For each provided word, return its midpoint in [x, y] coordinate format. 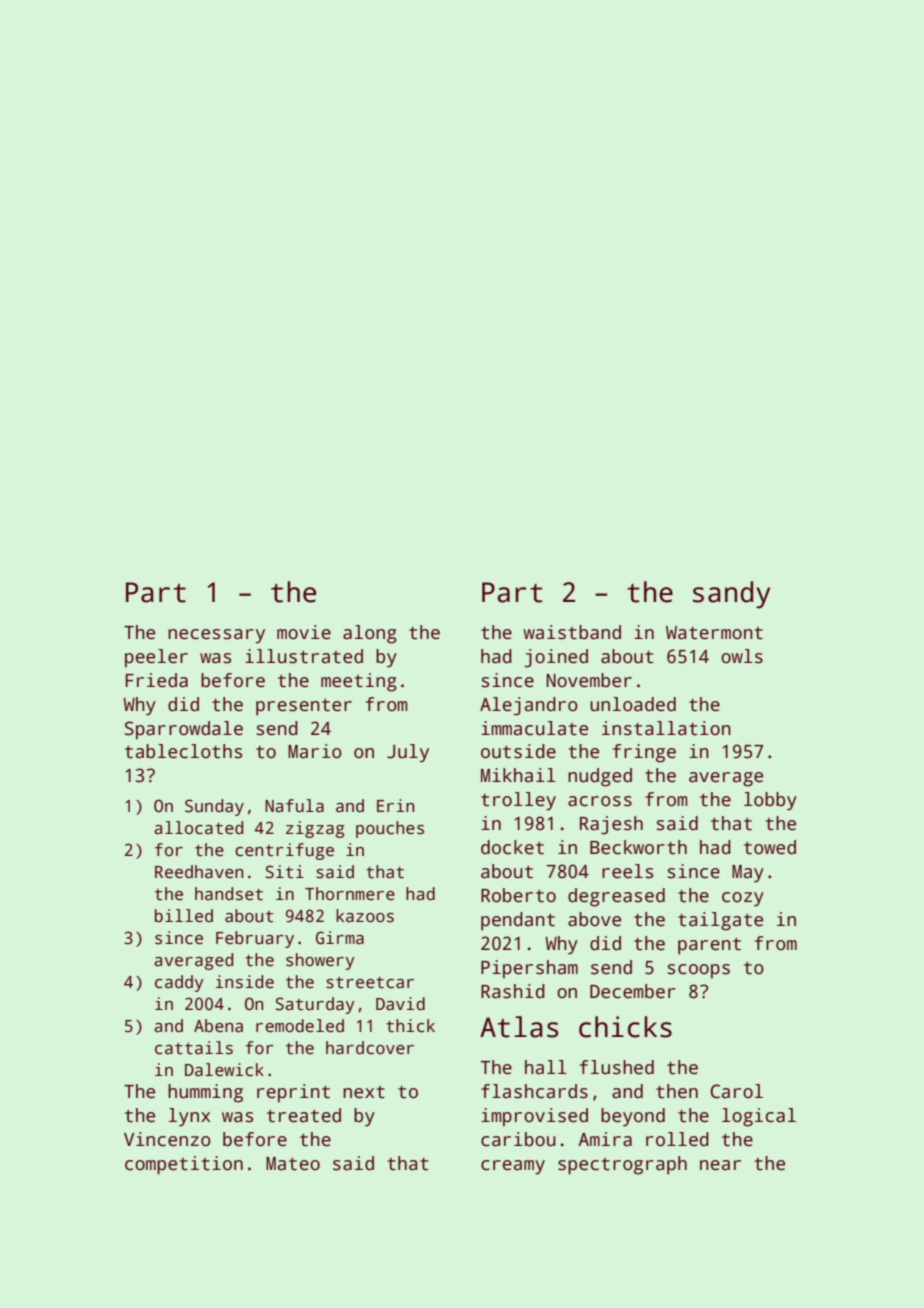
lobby [770, 801]
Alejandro [529, 706]
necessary [216, 636]
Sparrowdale [184, 730]
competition [184, 1165]
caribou [518, 1139]
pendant [518, 921]
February [255, 939]
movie [304, 632]
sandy [731, 595]
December [633, 991]
